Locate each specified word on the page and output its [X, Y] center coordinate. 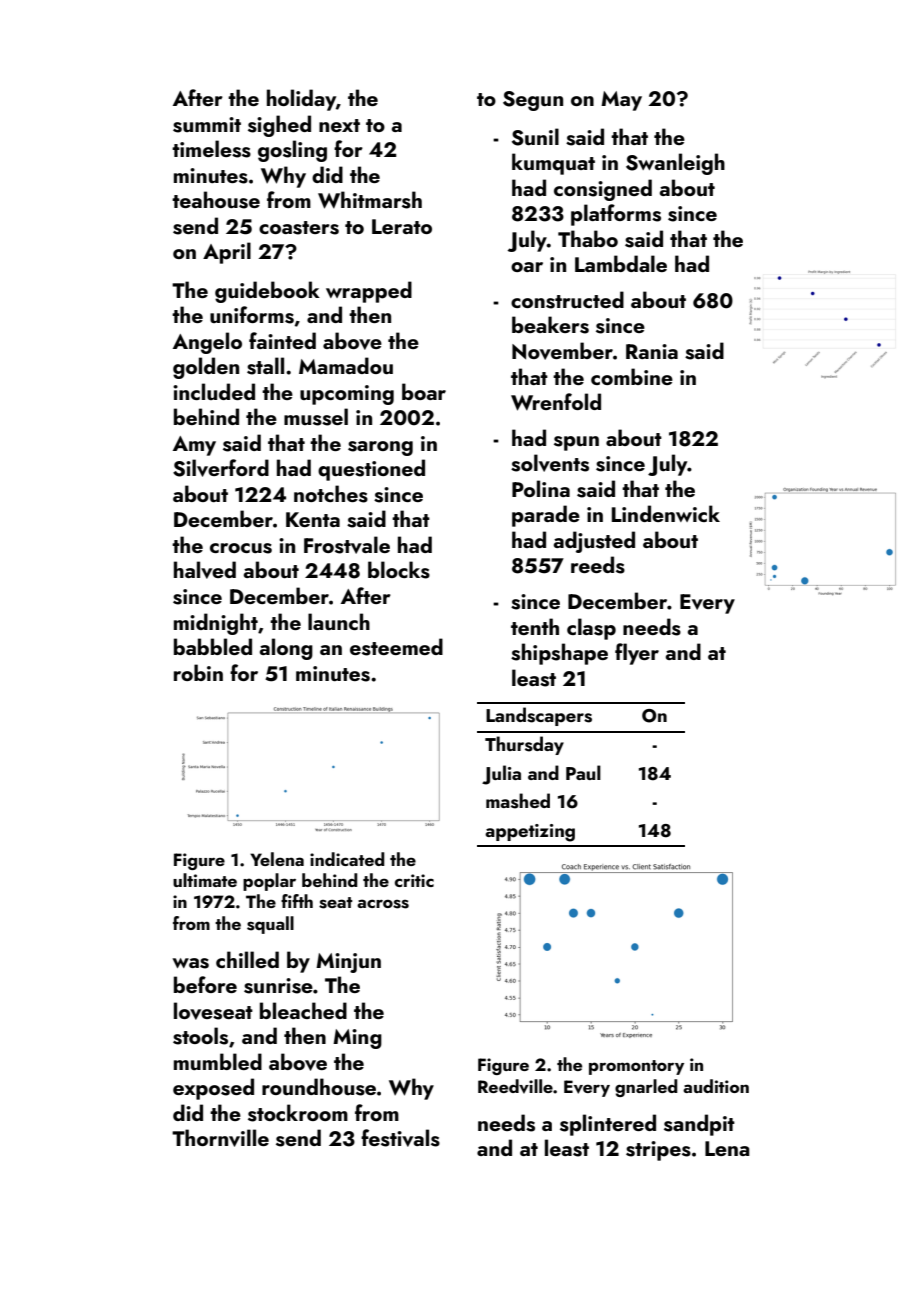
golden [206, 368]
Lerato [402, 226]
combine [632, 376]
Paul [583, 772]
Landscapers [539, 716]
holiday [301, 100]
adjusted [594, 542]
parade [546, 516]
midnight [216, 624]
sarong [380, 448]
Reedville [515, 1086]
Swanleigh [675, 164]
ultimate [205, 880]
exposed [213, 1089]
